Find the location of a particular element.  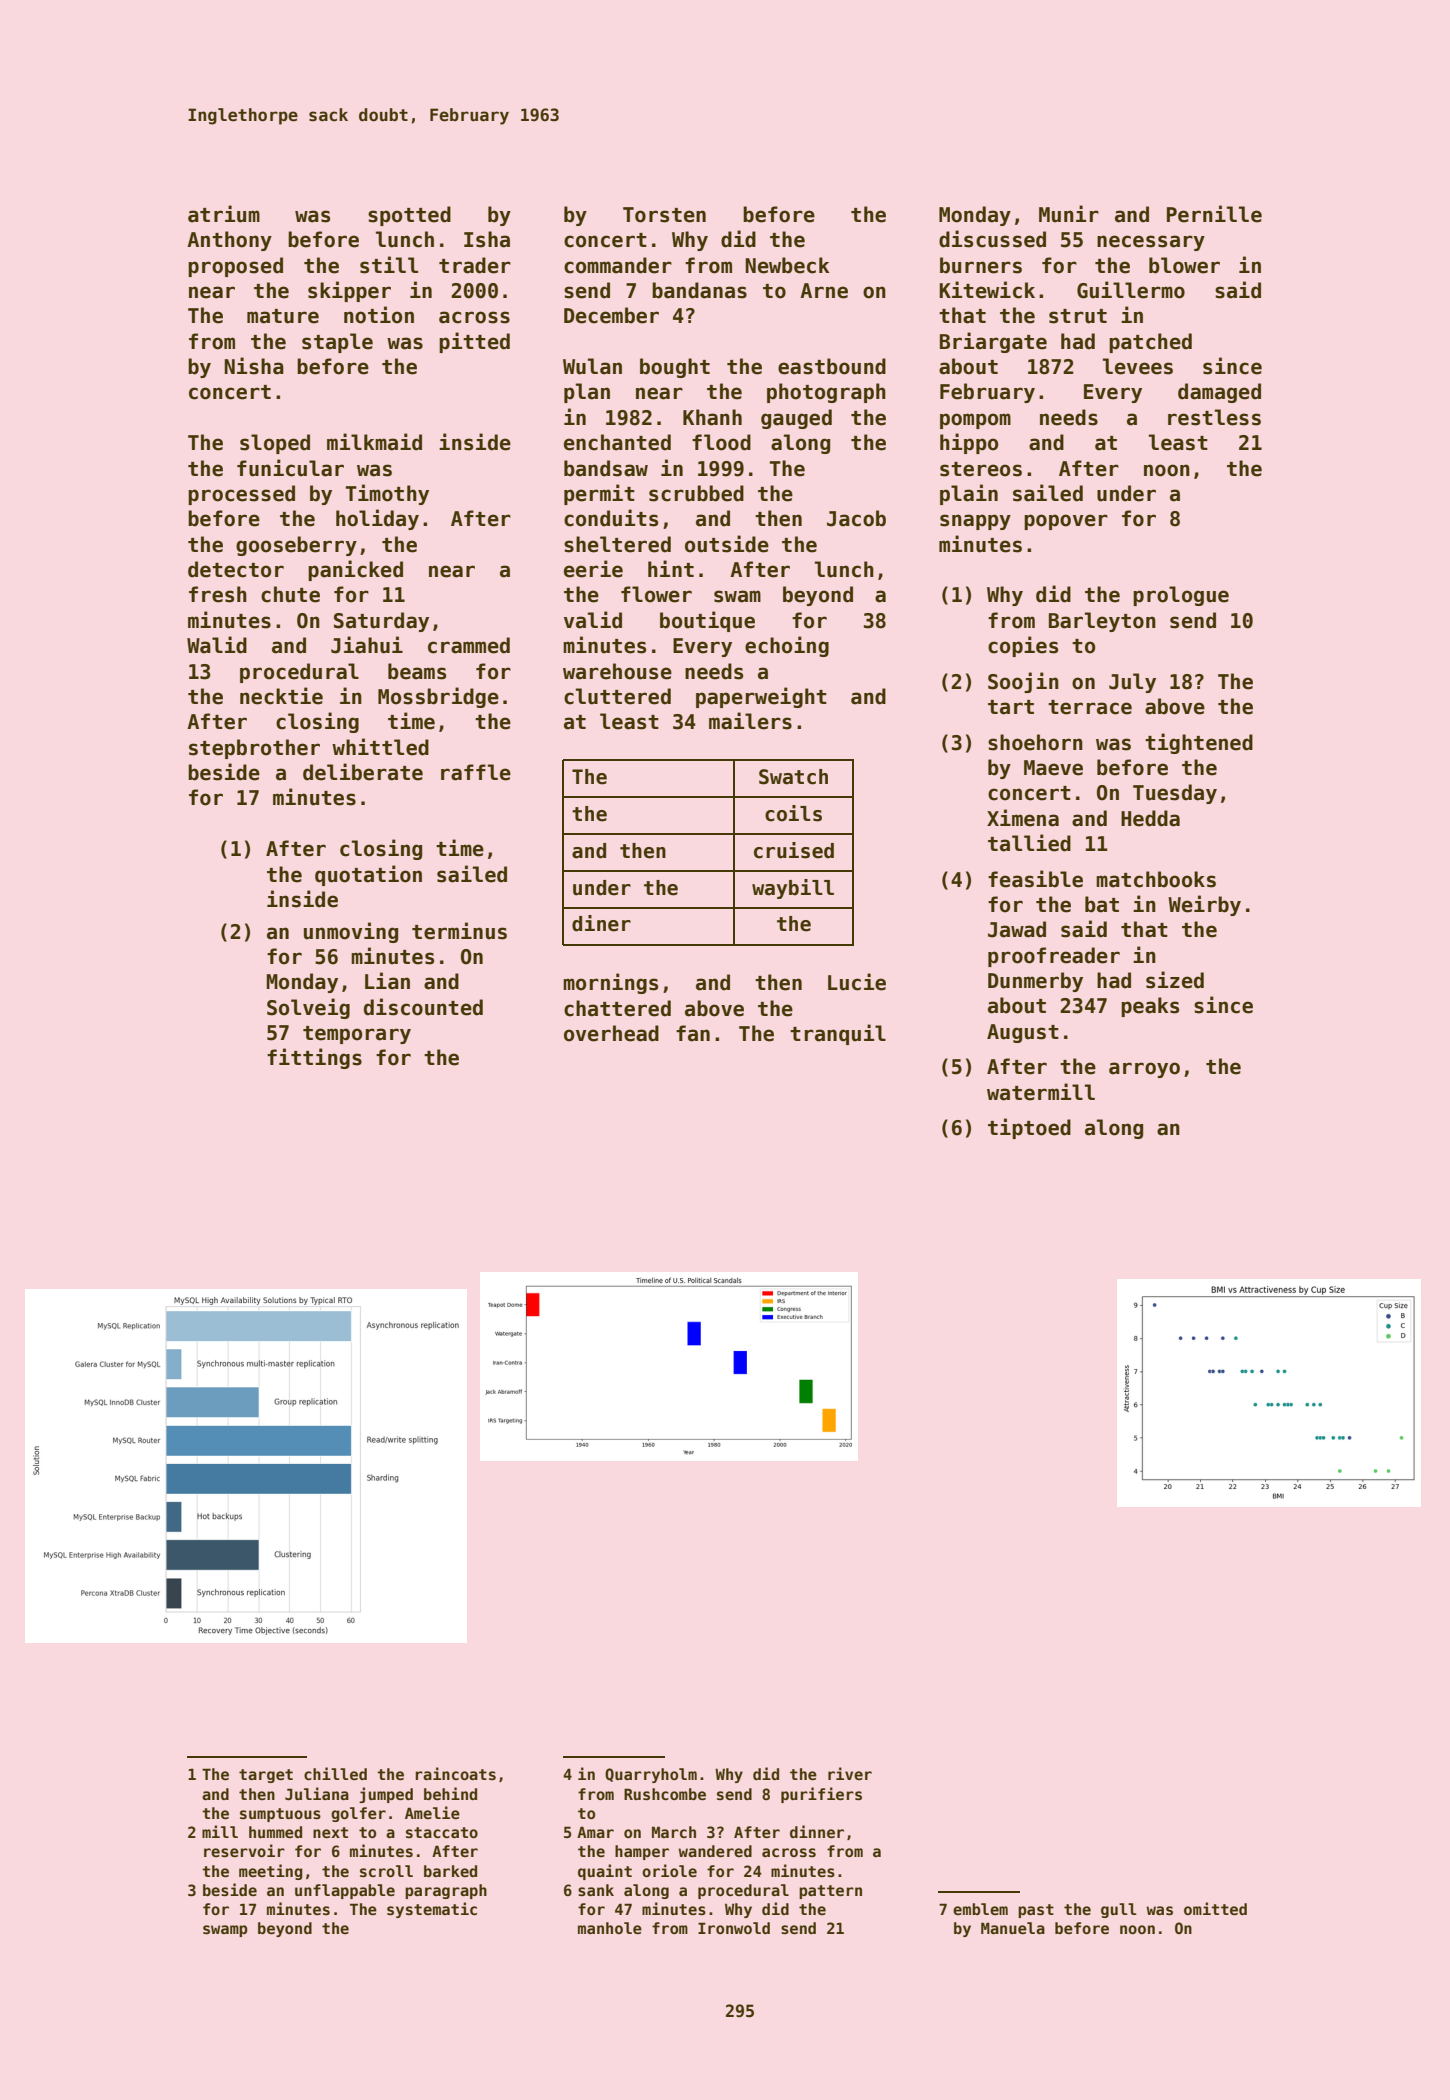

atrium is located at coordinates (224, 214).
